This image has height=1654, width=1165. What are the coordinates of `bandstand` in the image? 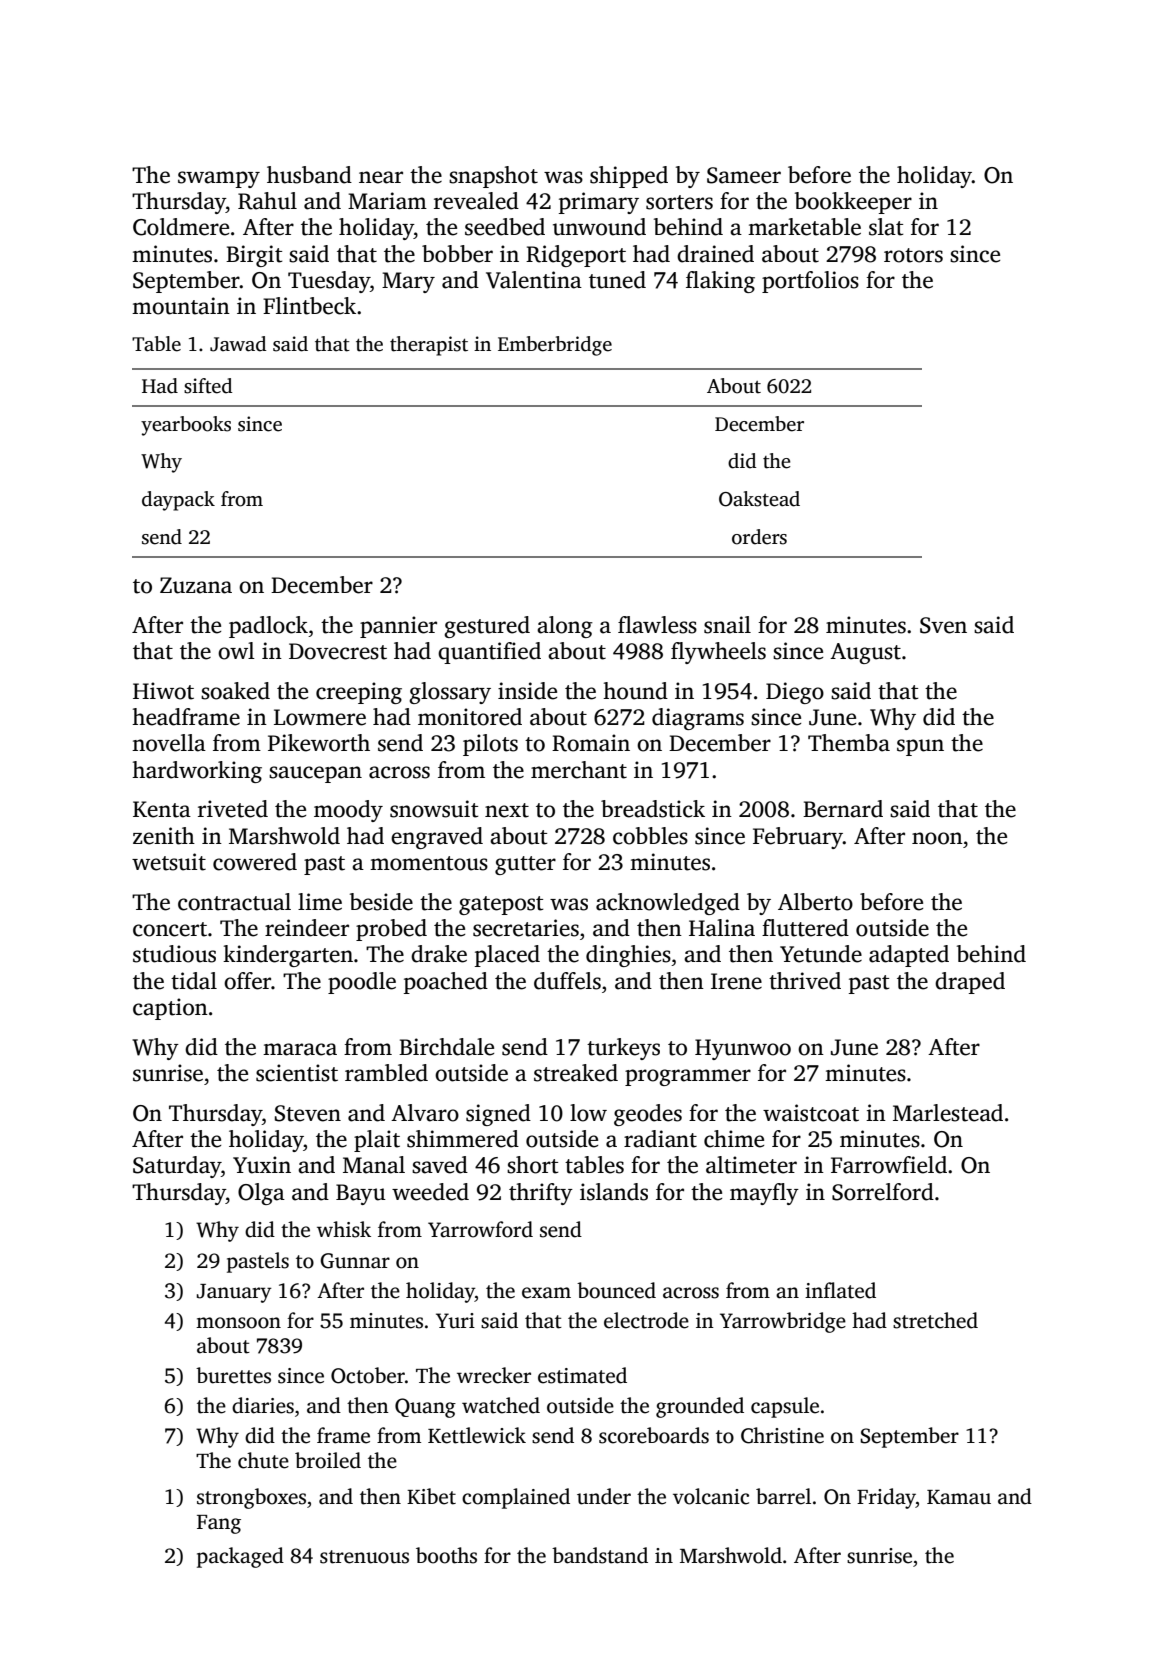 It's located at (600, 1555).
